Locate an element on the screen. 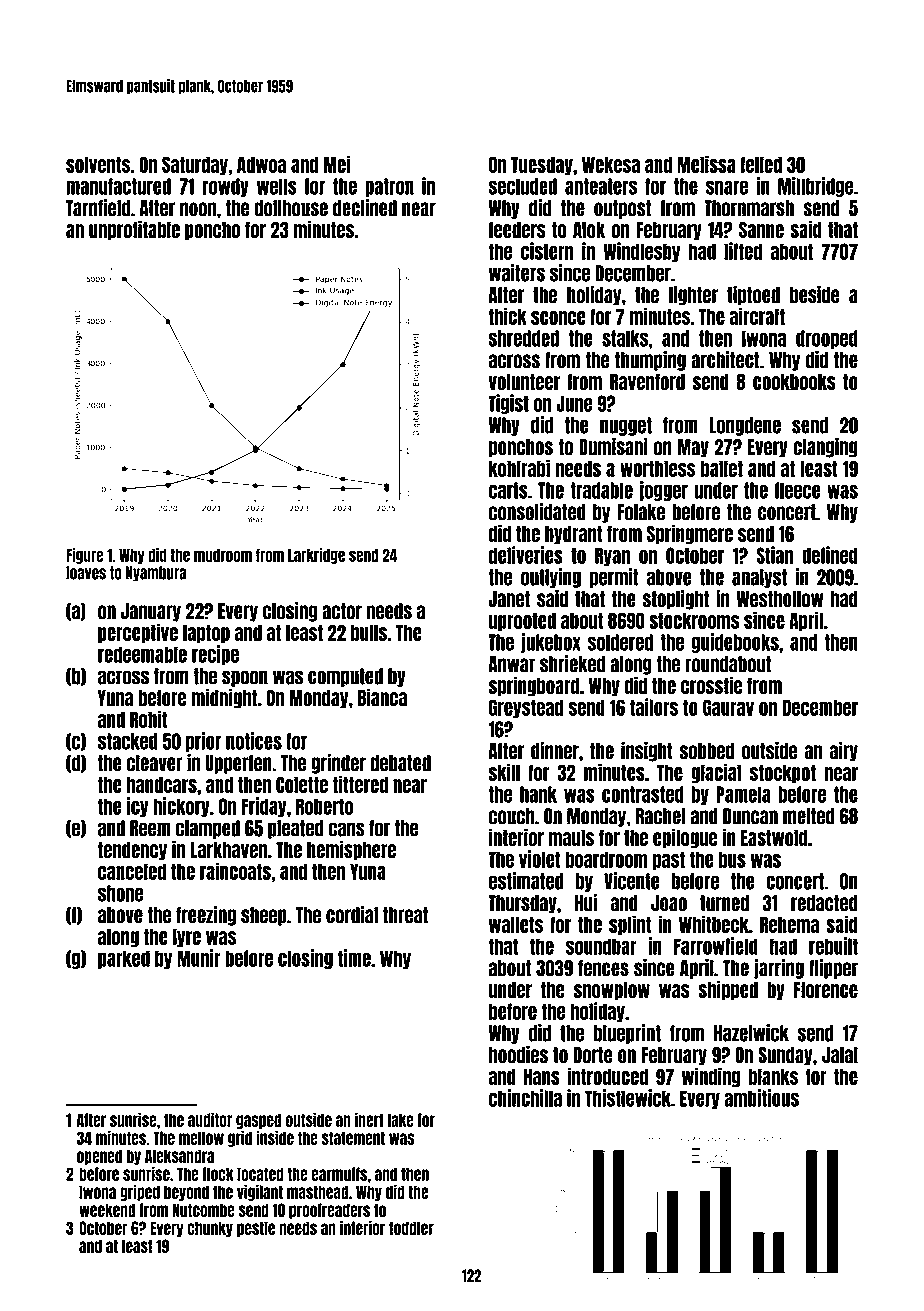  insight is located at coordinates (647, 752).
